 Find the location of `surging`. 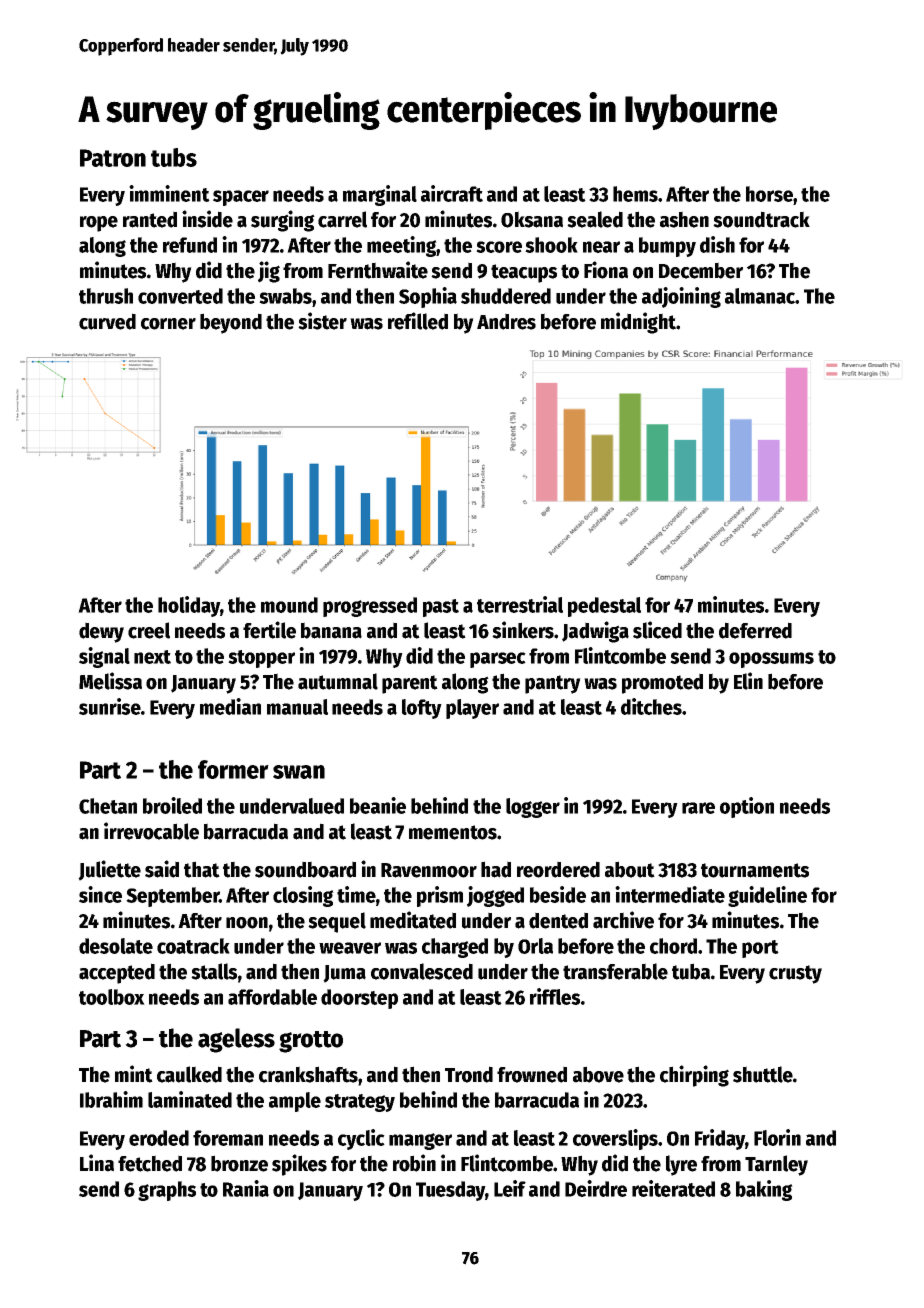

surging is located at coordinates (283, 221).
